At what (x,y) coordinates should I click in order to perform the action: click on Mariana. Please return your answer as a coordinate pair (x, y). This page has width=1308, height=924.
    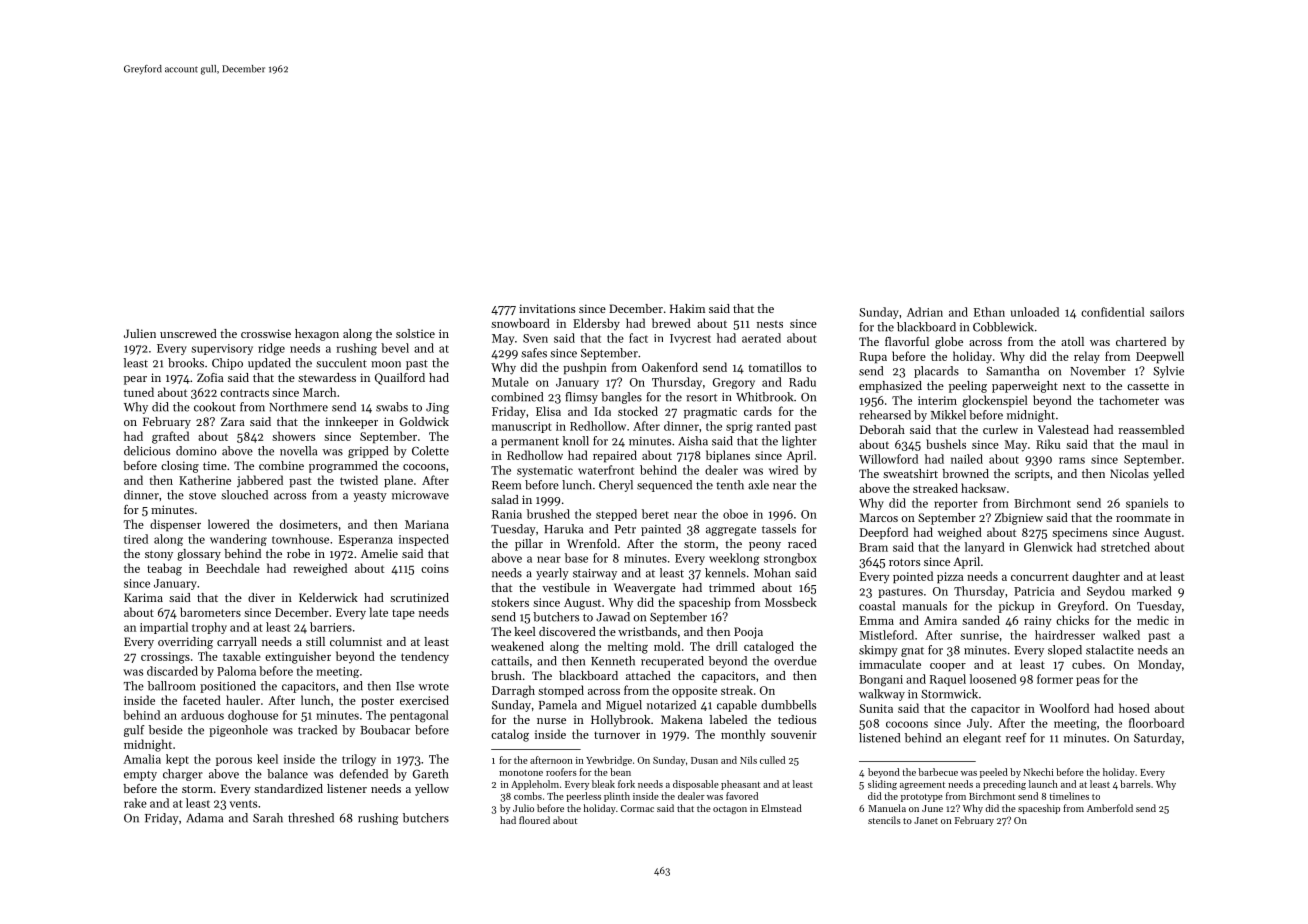
    Looking at the image, I should click on (427, 524).
